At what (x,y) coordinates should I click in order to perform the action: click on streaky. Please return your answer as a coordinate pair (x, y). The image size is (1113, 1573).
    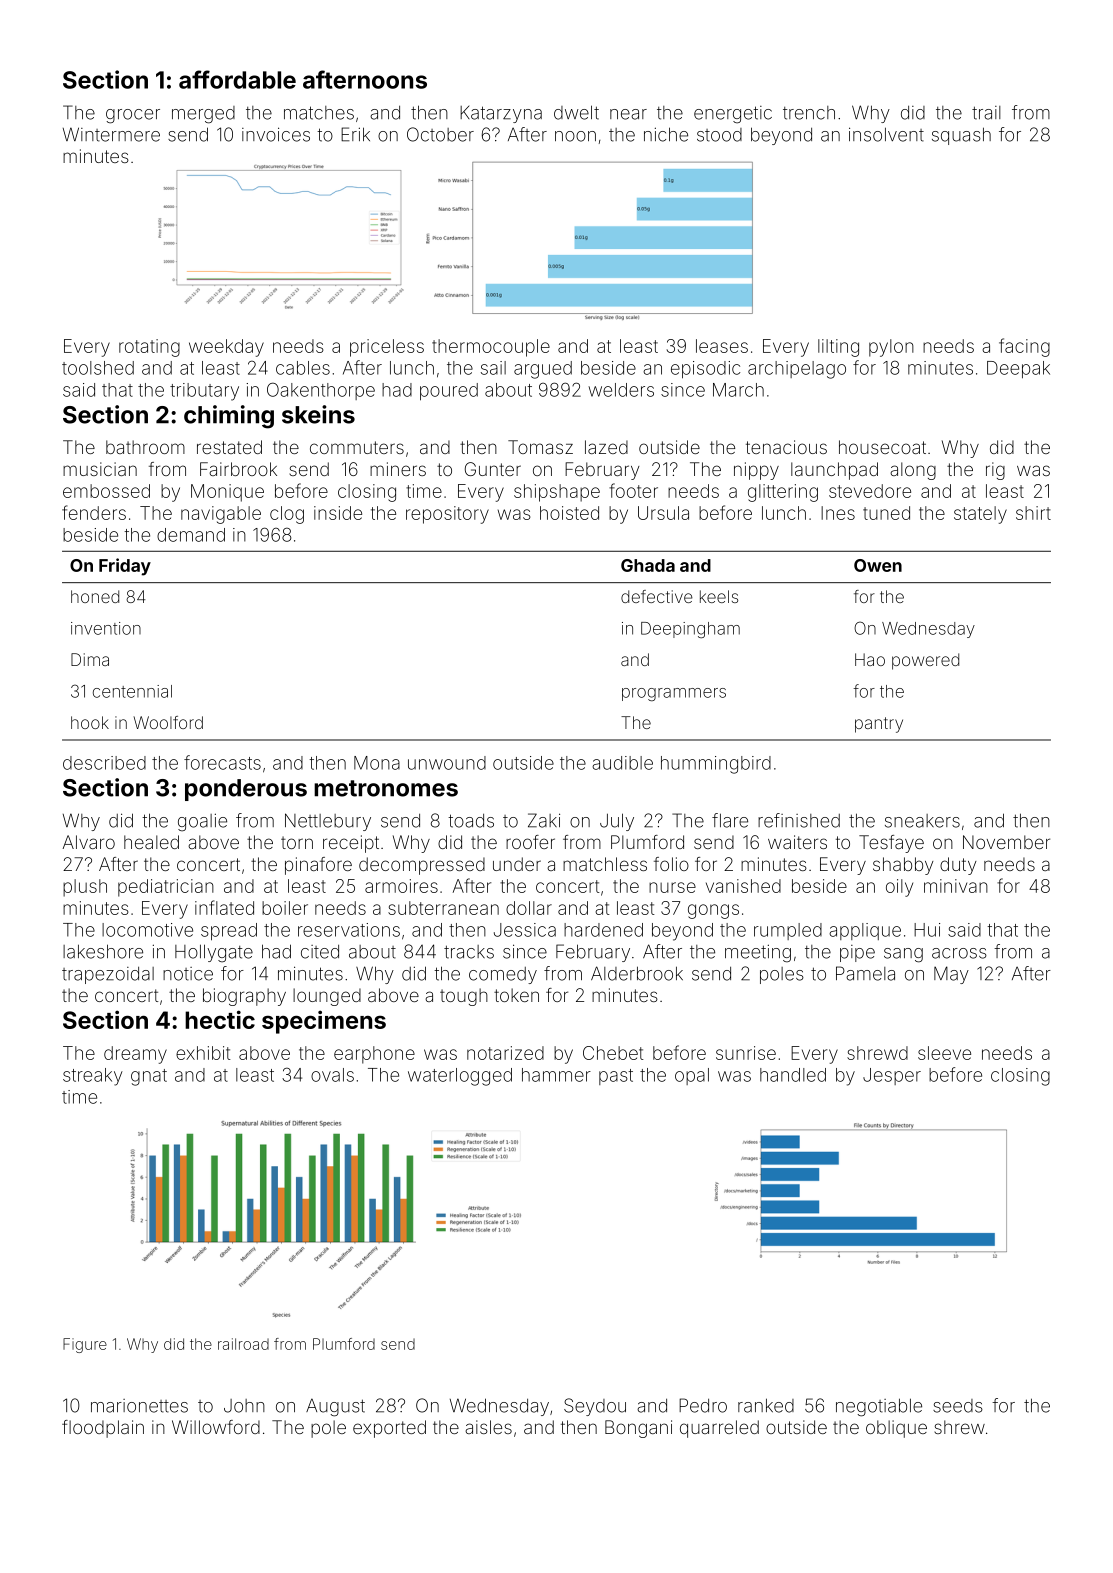
    Looking at the image, I should click on (93, 1077).
